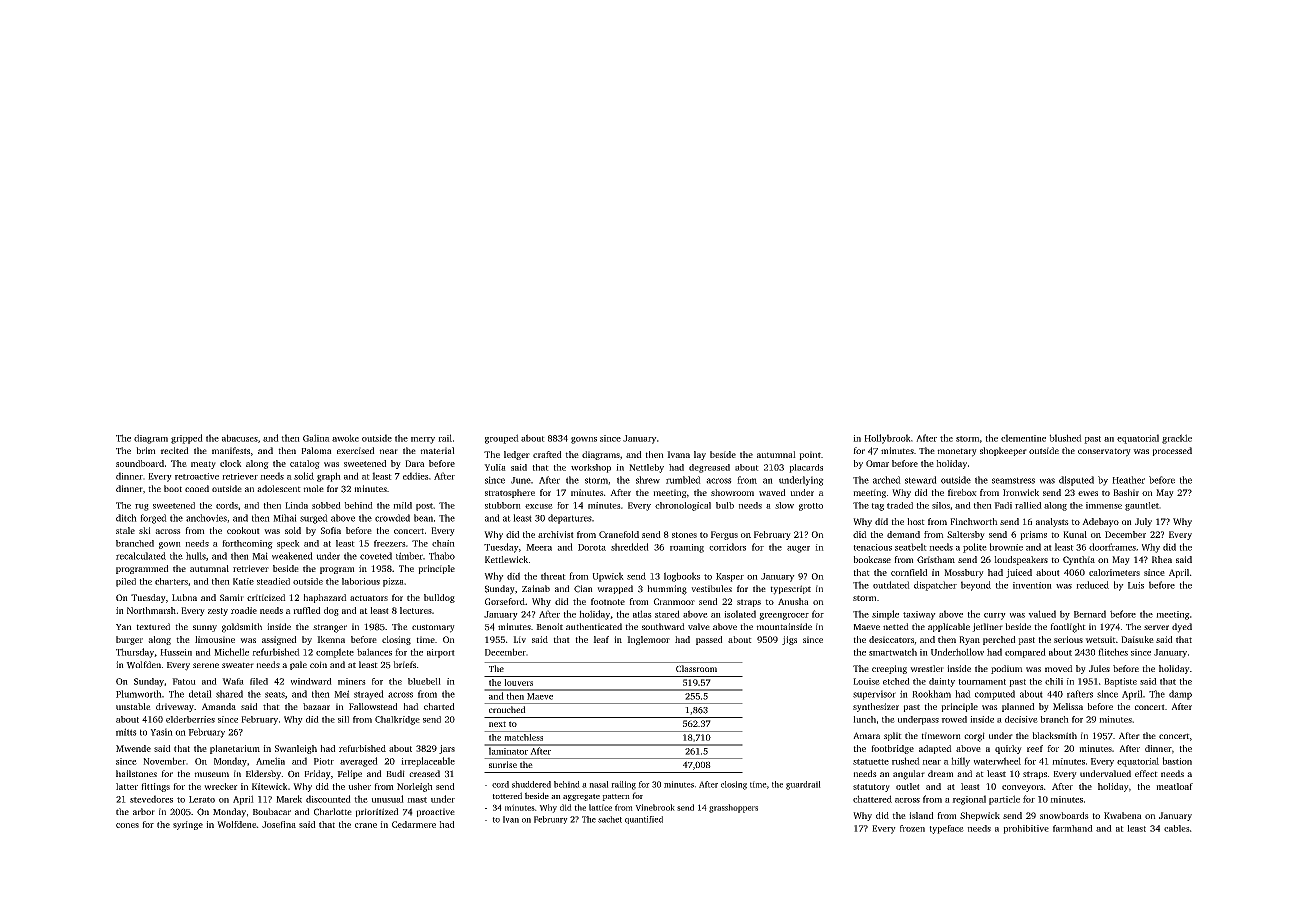 Image resolution: width=1308 pixels, height=924 pixels. What do you see at coordinates (1174, 786) in the image?
I see `meatloaf` at bounding box center [1174, 786].
